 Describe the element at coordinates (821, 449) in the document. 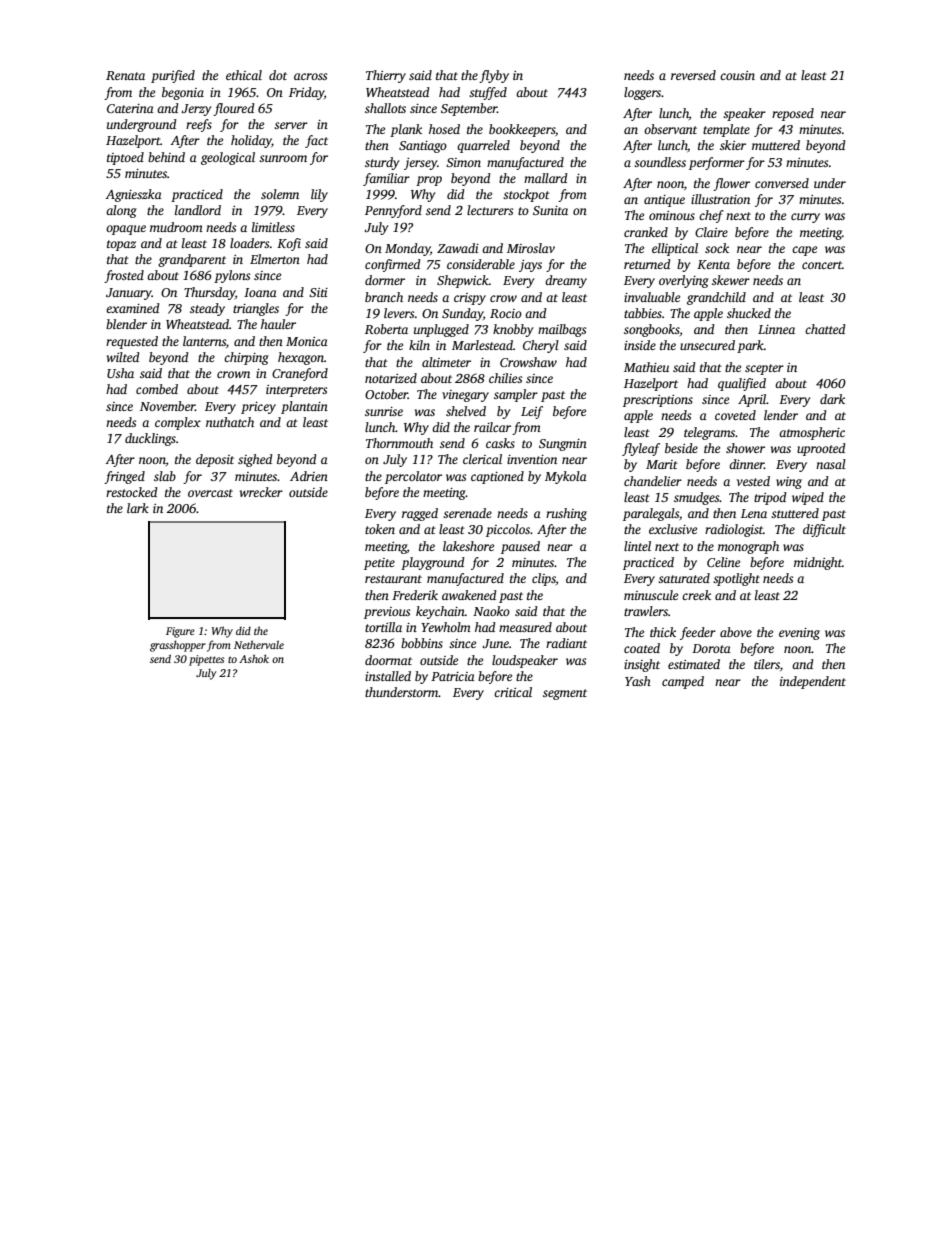

I see `uprooted` at that location.
